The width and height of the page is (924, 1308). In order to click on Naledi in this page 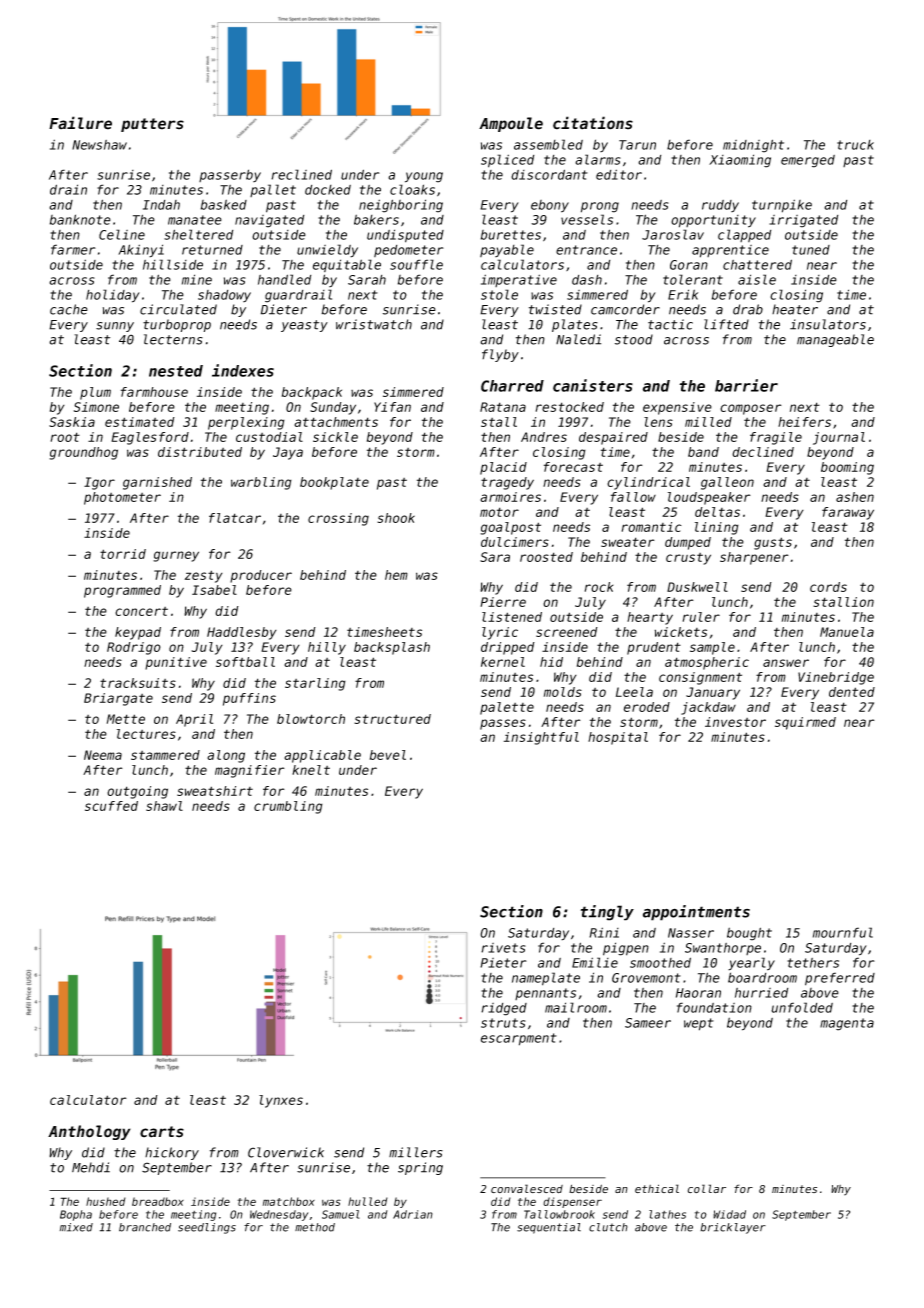, I will do `click(578, 339)`.
